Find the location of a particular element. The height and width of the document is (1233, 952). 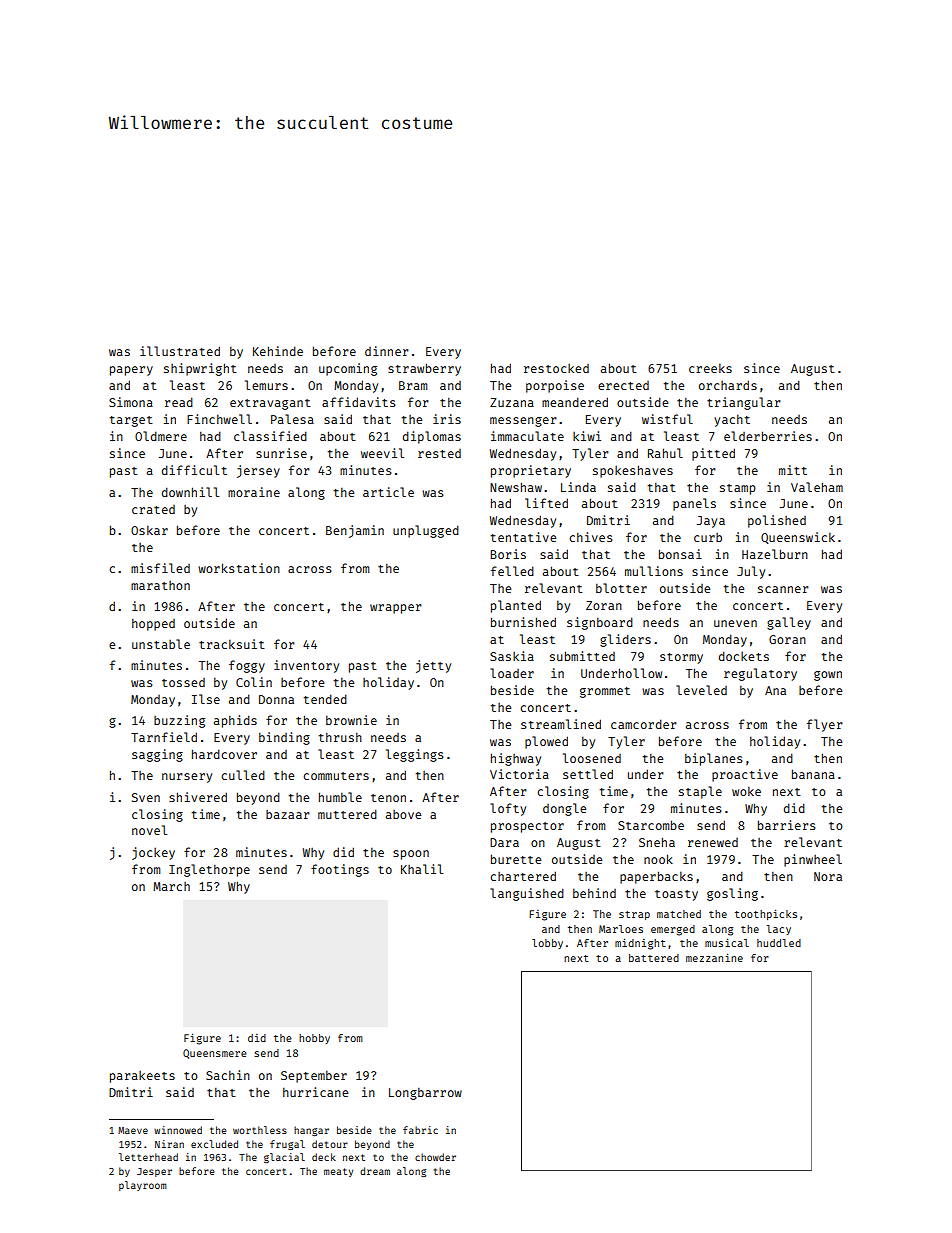

dockets is located at coordinates (744, 656).
